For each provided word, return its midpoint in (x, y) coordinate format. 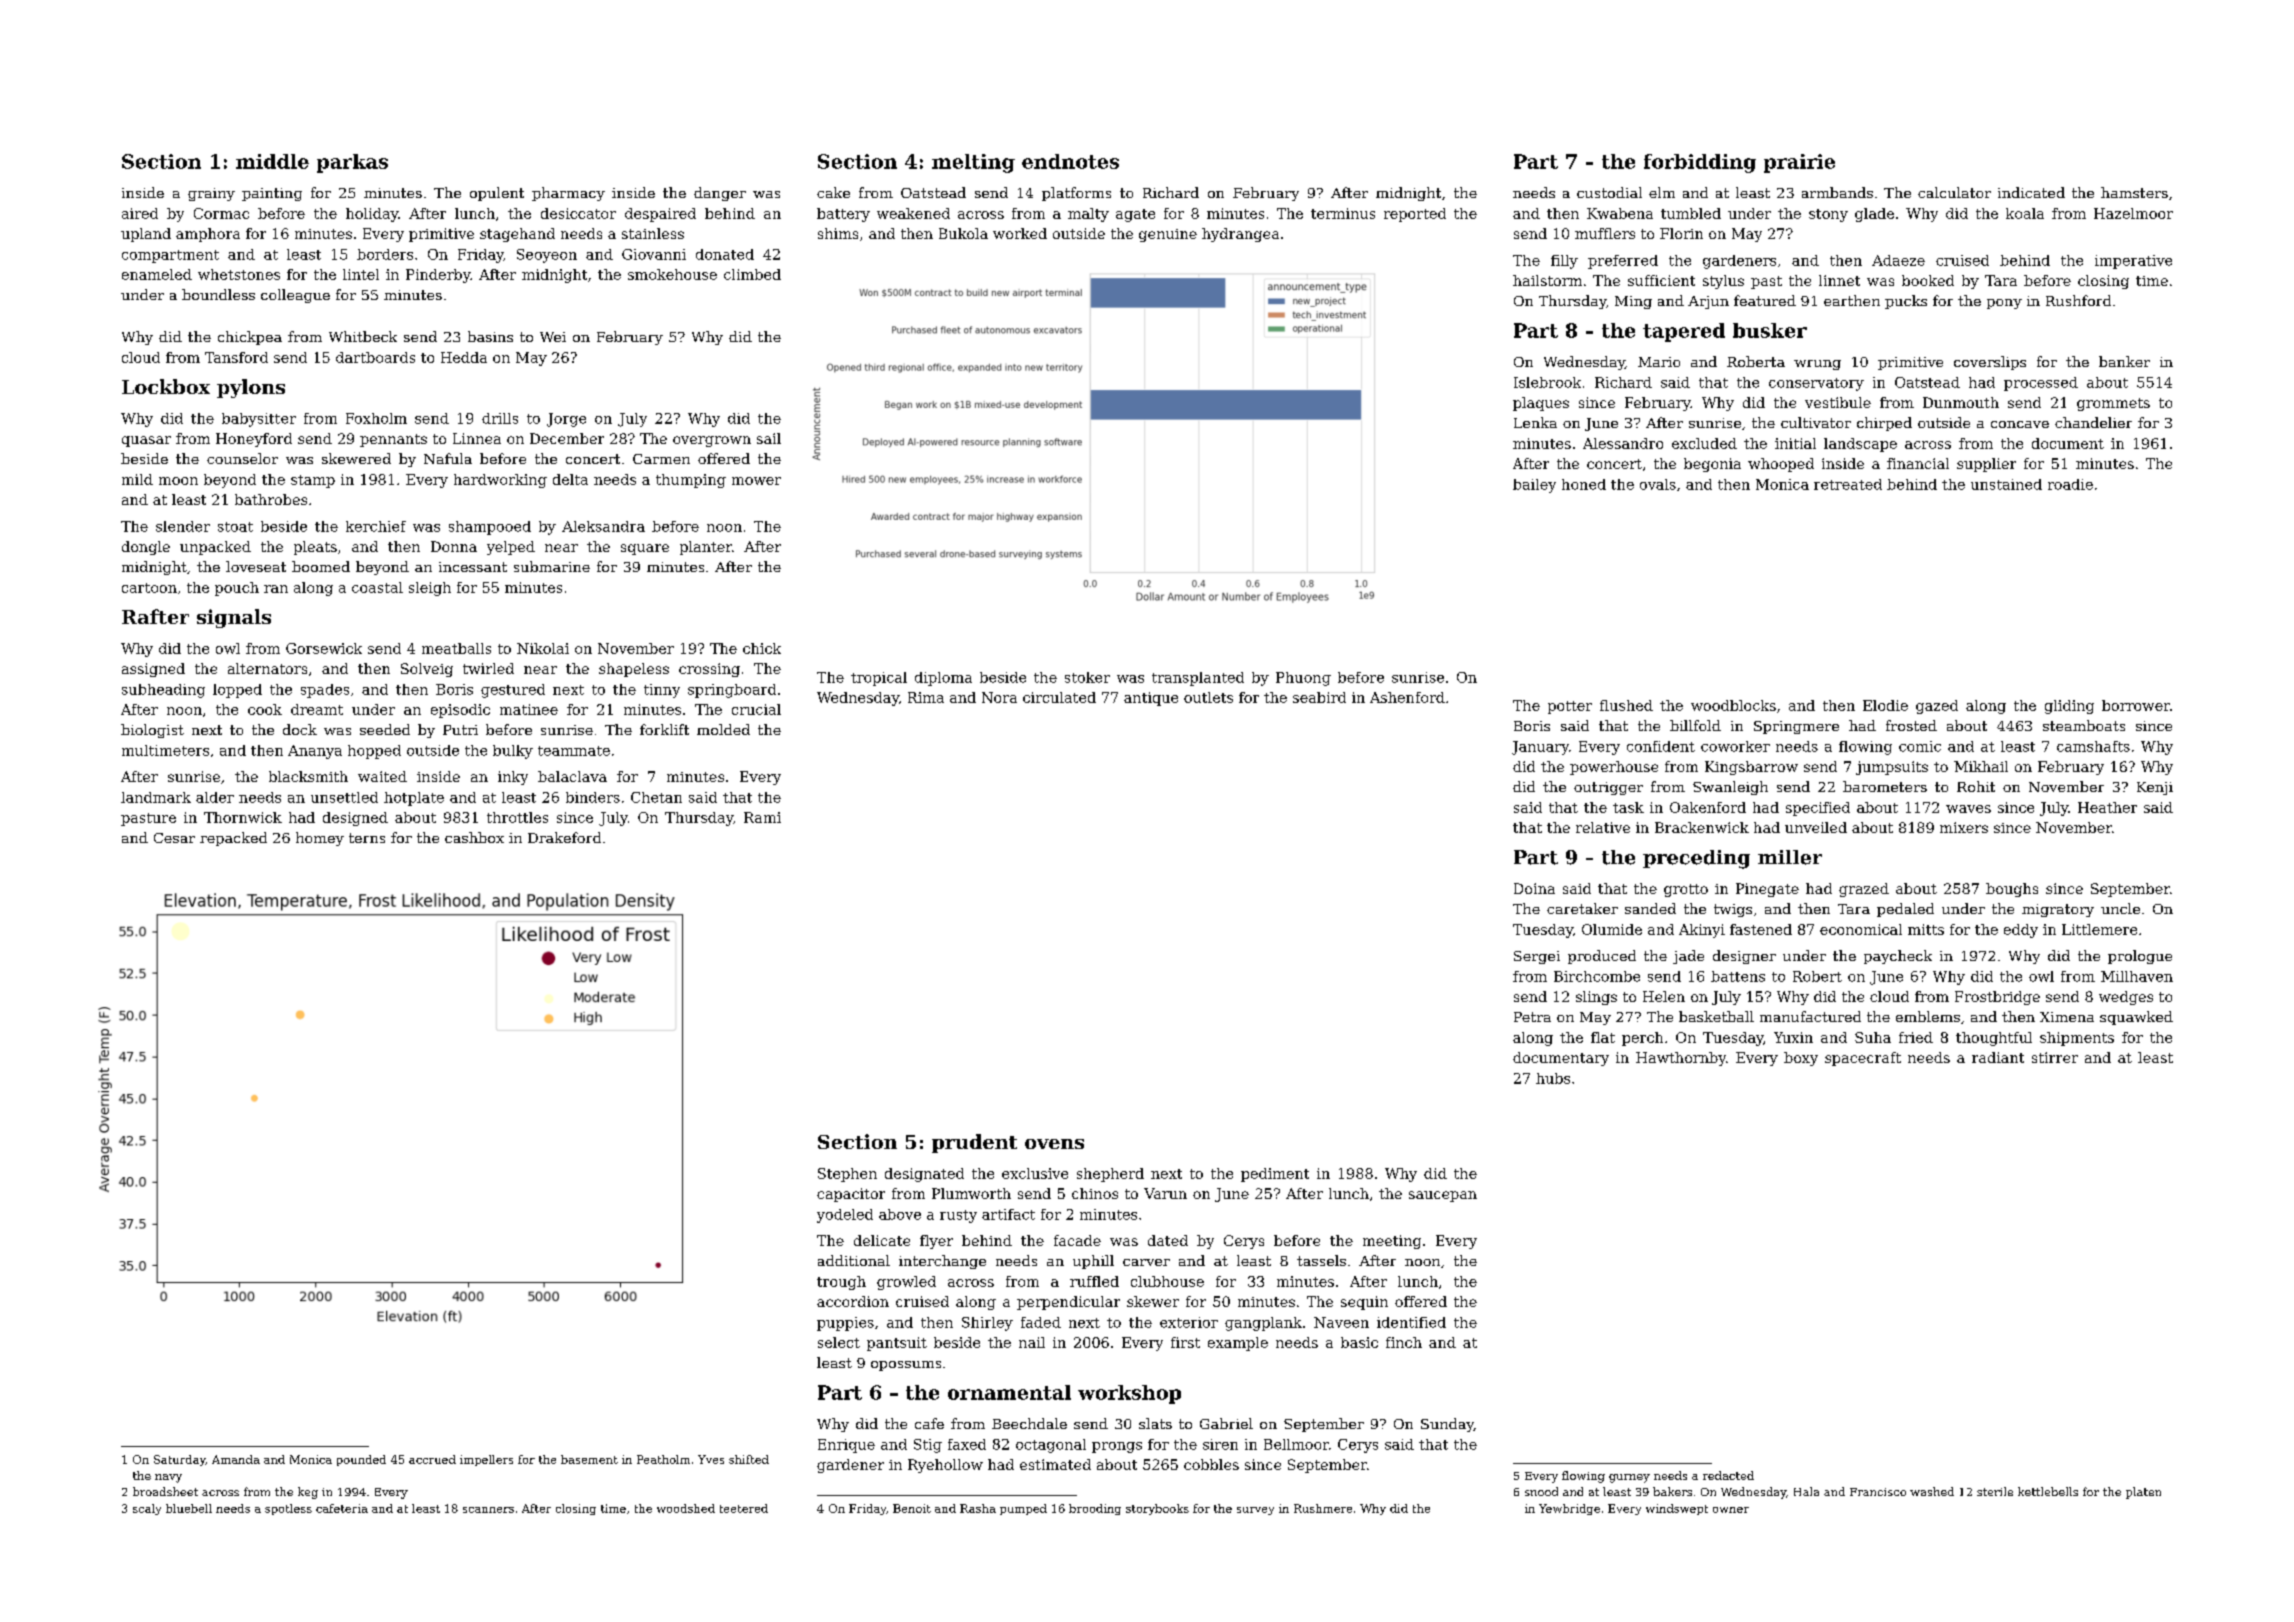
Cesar (174, 838)
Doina (1534, 888)
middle (272, 161)
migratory (2058, 910)
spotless (288, 1509)
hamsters (2134, 192)
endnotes (1070, 161)
